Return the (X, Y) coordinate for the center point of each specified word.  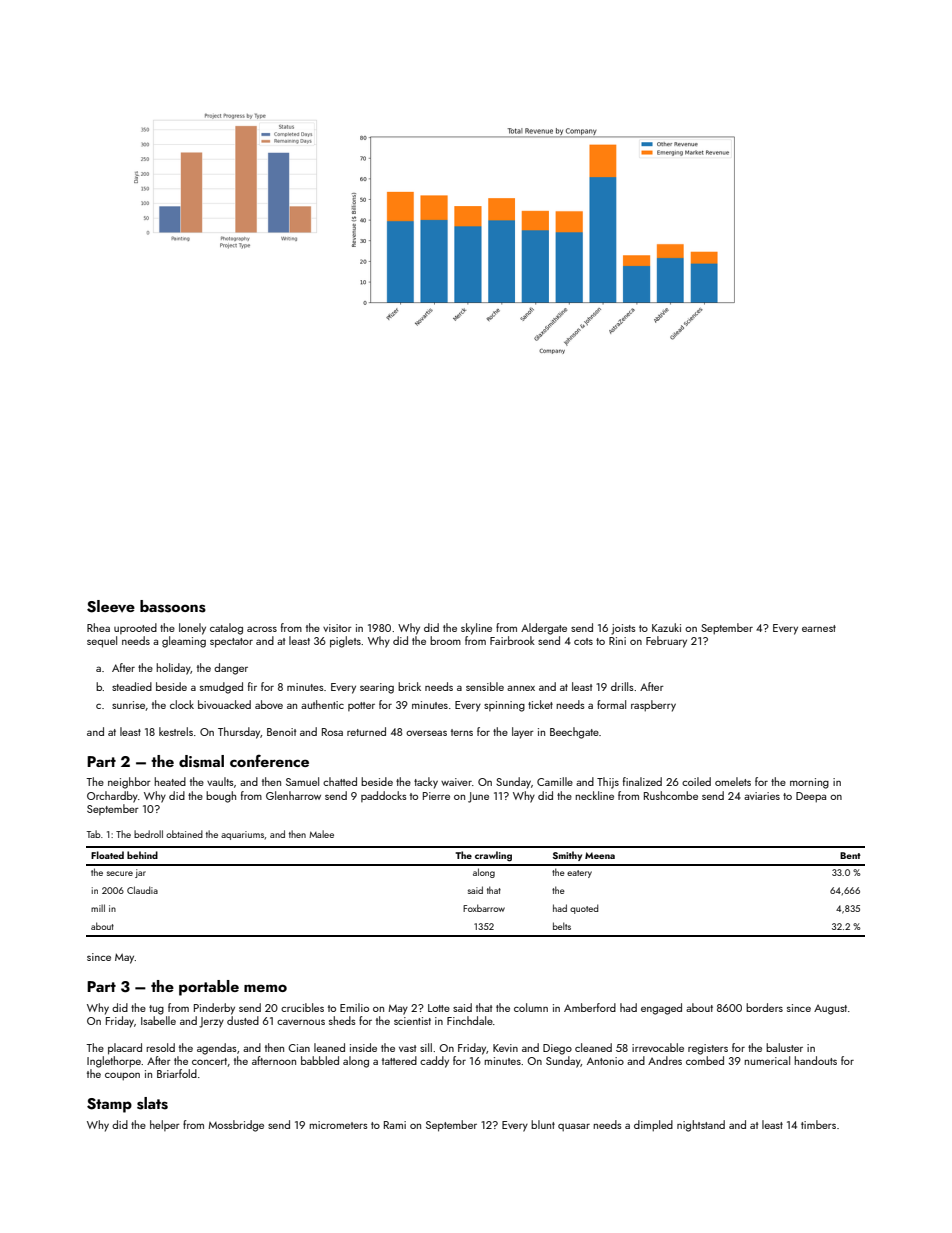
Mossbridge (236, 1126)
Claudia (142, 890)
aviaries (762, 796)
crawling (493, 856)
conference (269, 760)
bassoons (173, 606)
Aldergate (544, 629)
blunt (543, 1124)
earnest (819, 628)
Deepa (811, 797)
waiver (456, 782)
